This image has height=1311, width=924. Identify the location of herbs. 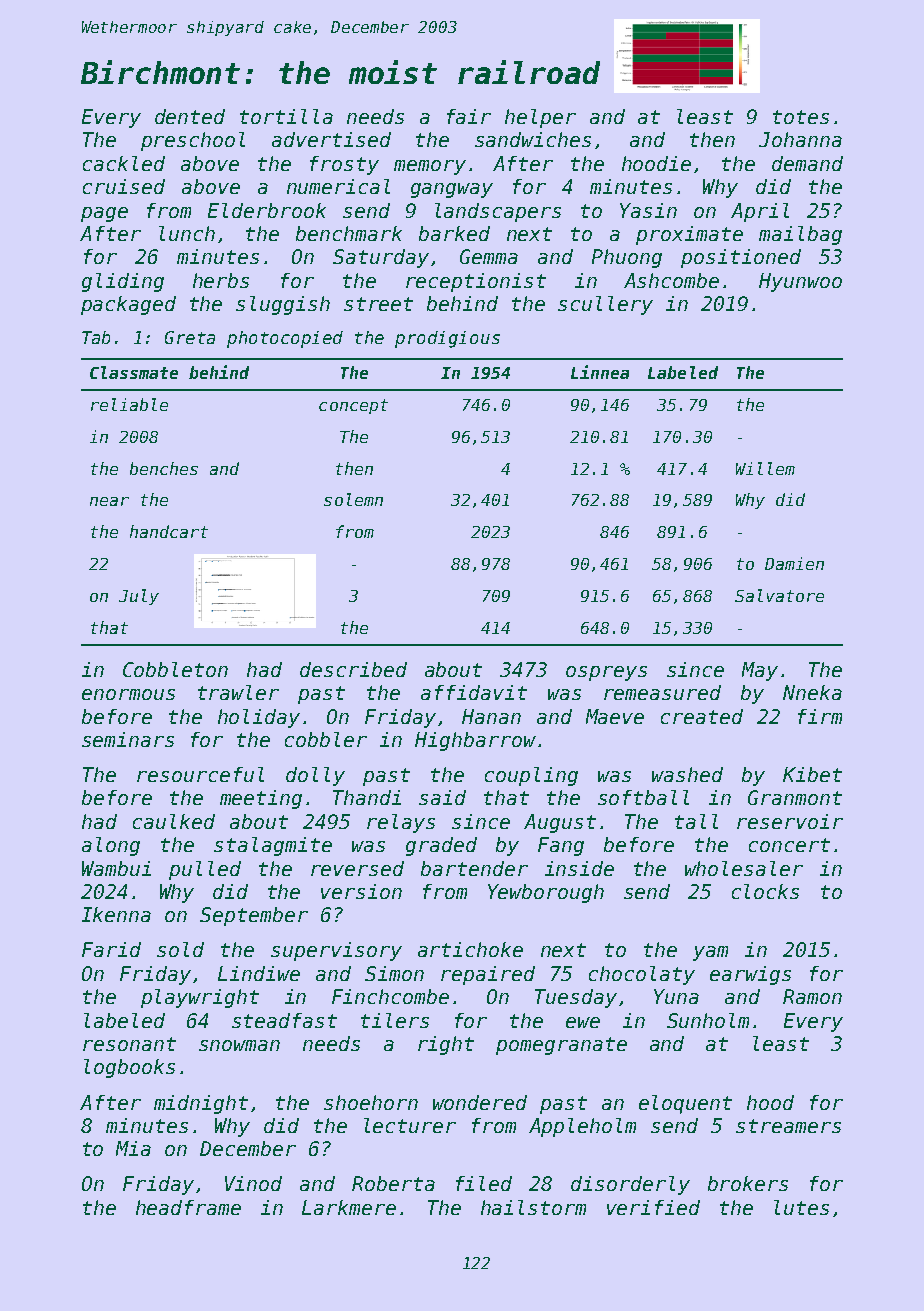
(221, 280).
